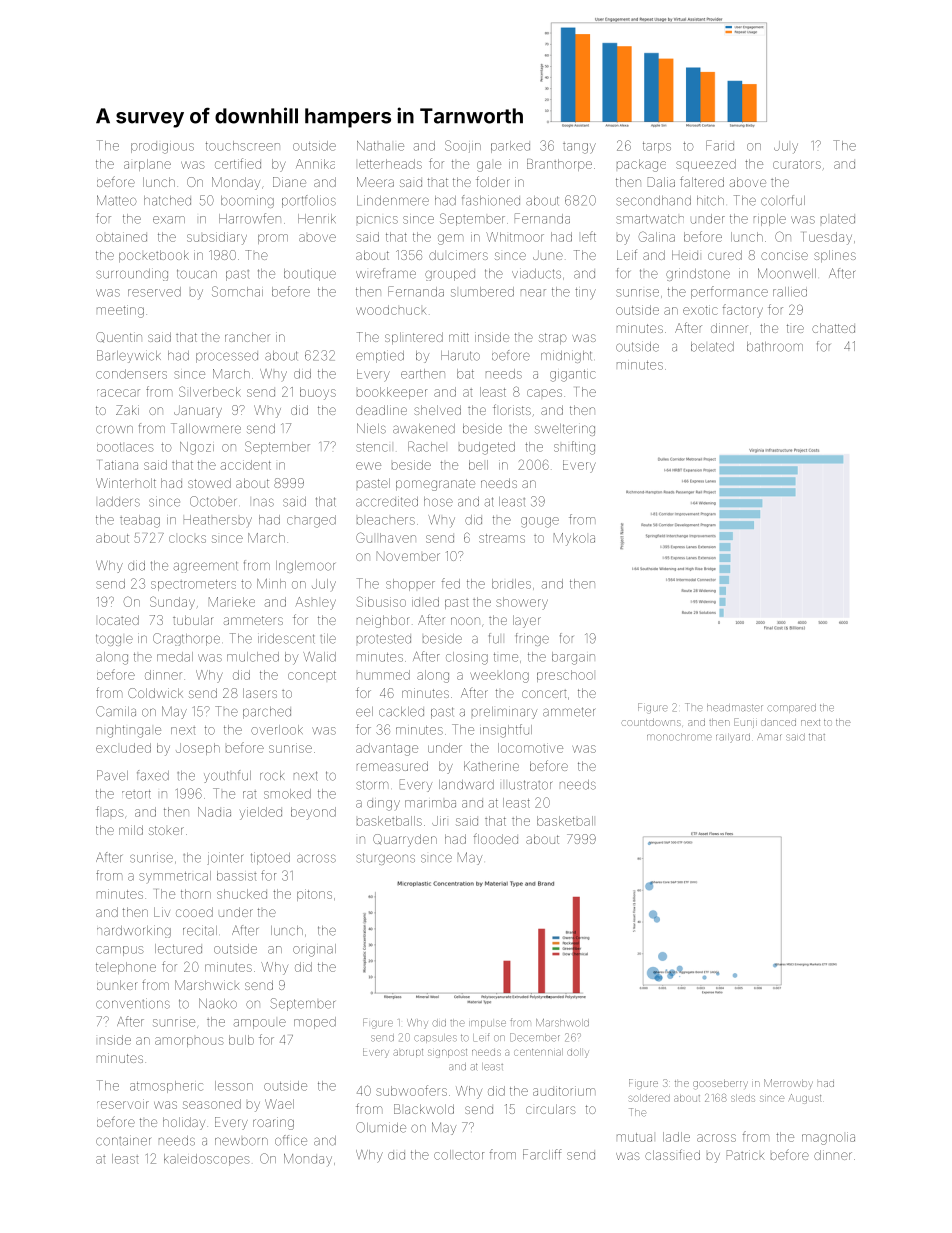 Image resolution: width=952 pixels, height=1233 pixels. Describe the element at coordinates (720, 145) in the screenshot. I see `Farid` at that location.
